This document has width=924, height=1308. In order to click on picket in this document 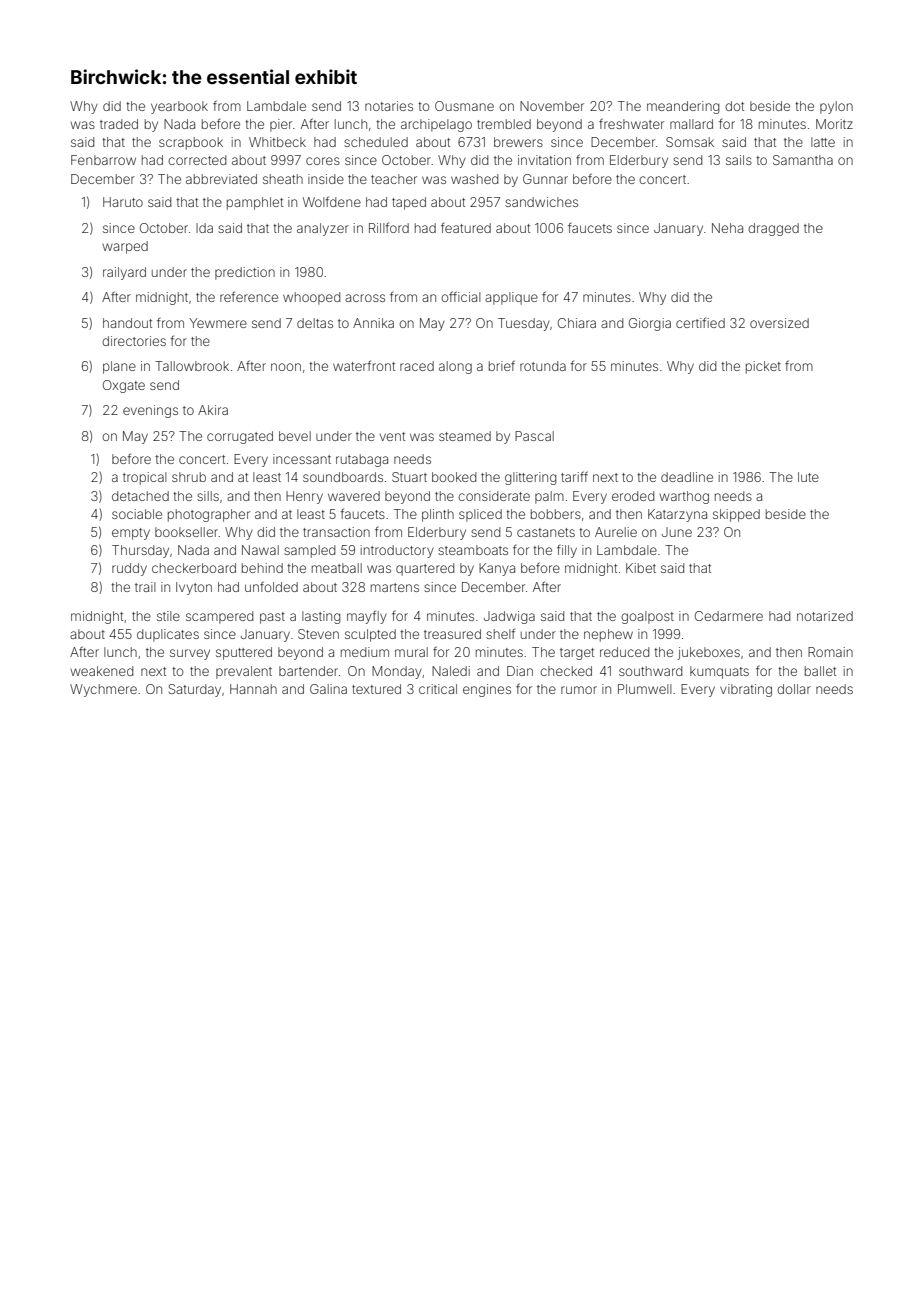, I will do `click(763, 367)`.
